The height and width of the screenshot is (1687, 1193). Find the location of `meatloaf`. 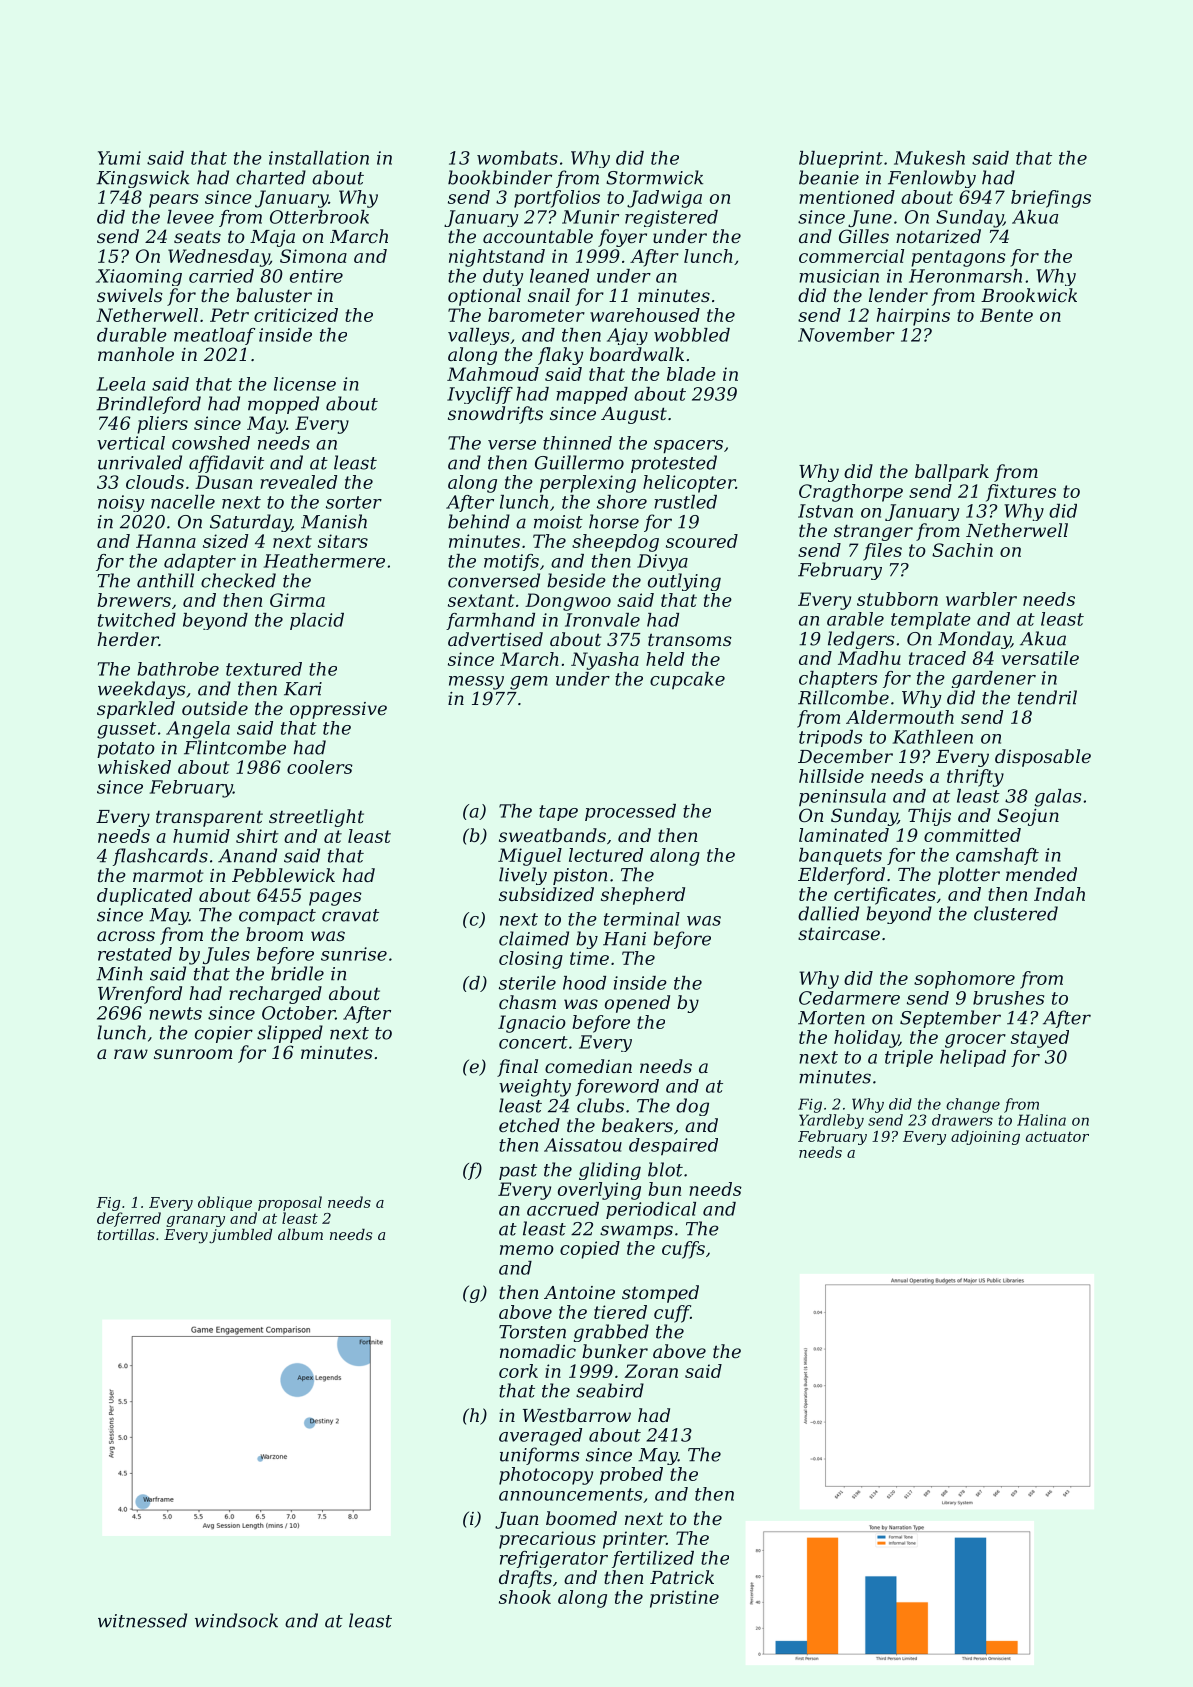

meatloaf is located at coordinates (214, 336).
